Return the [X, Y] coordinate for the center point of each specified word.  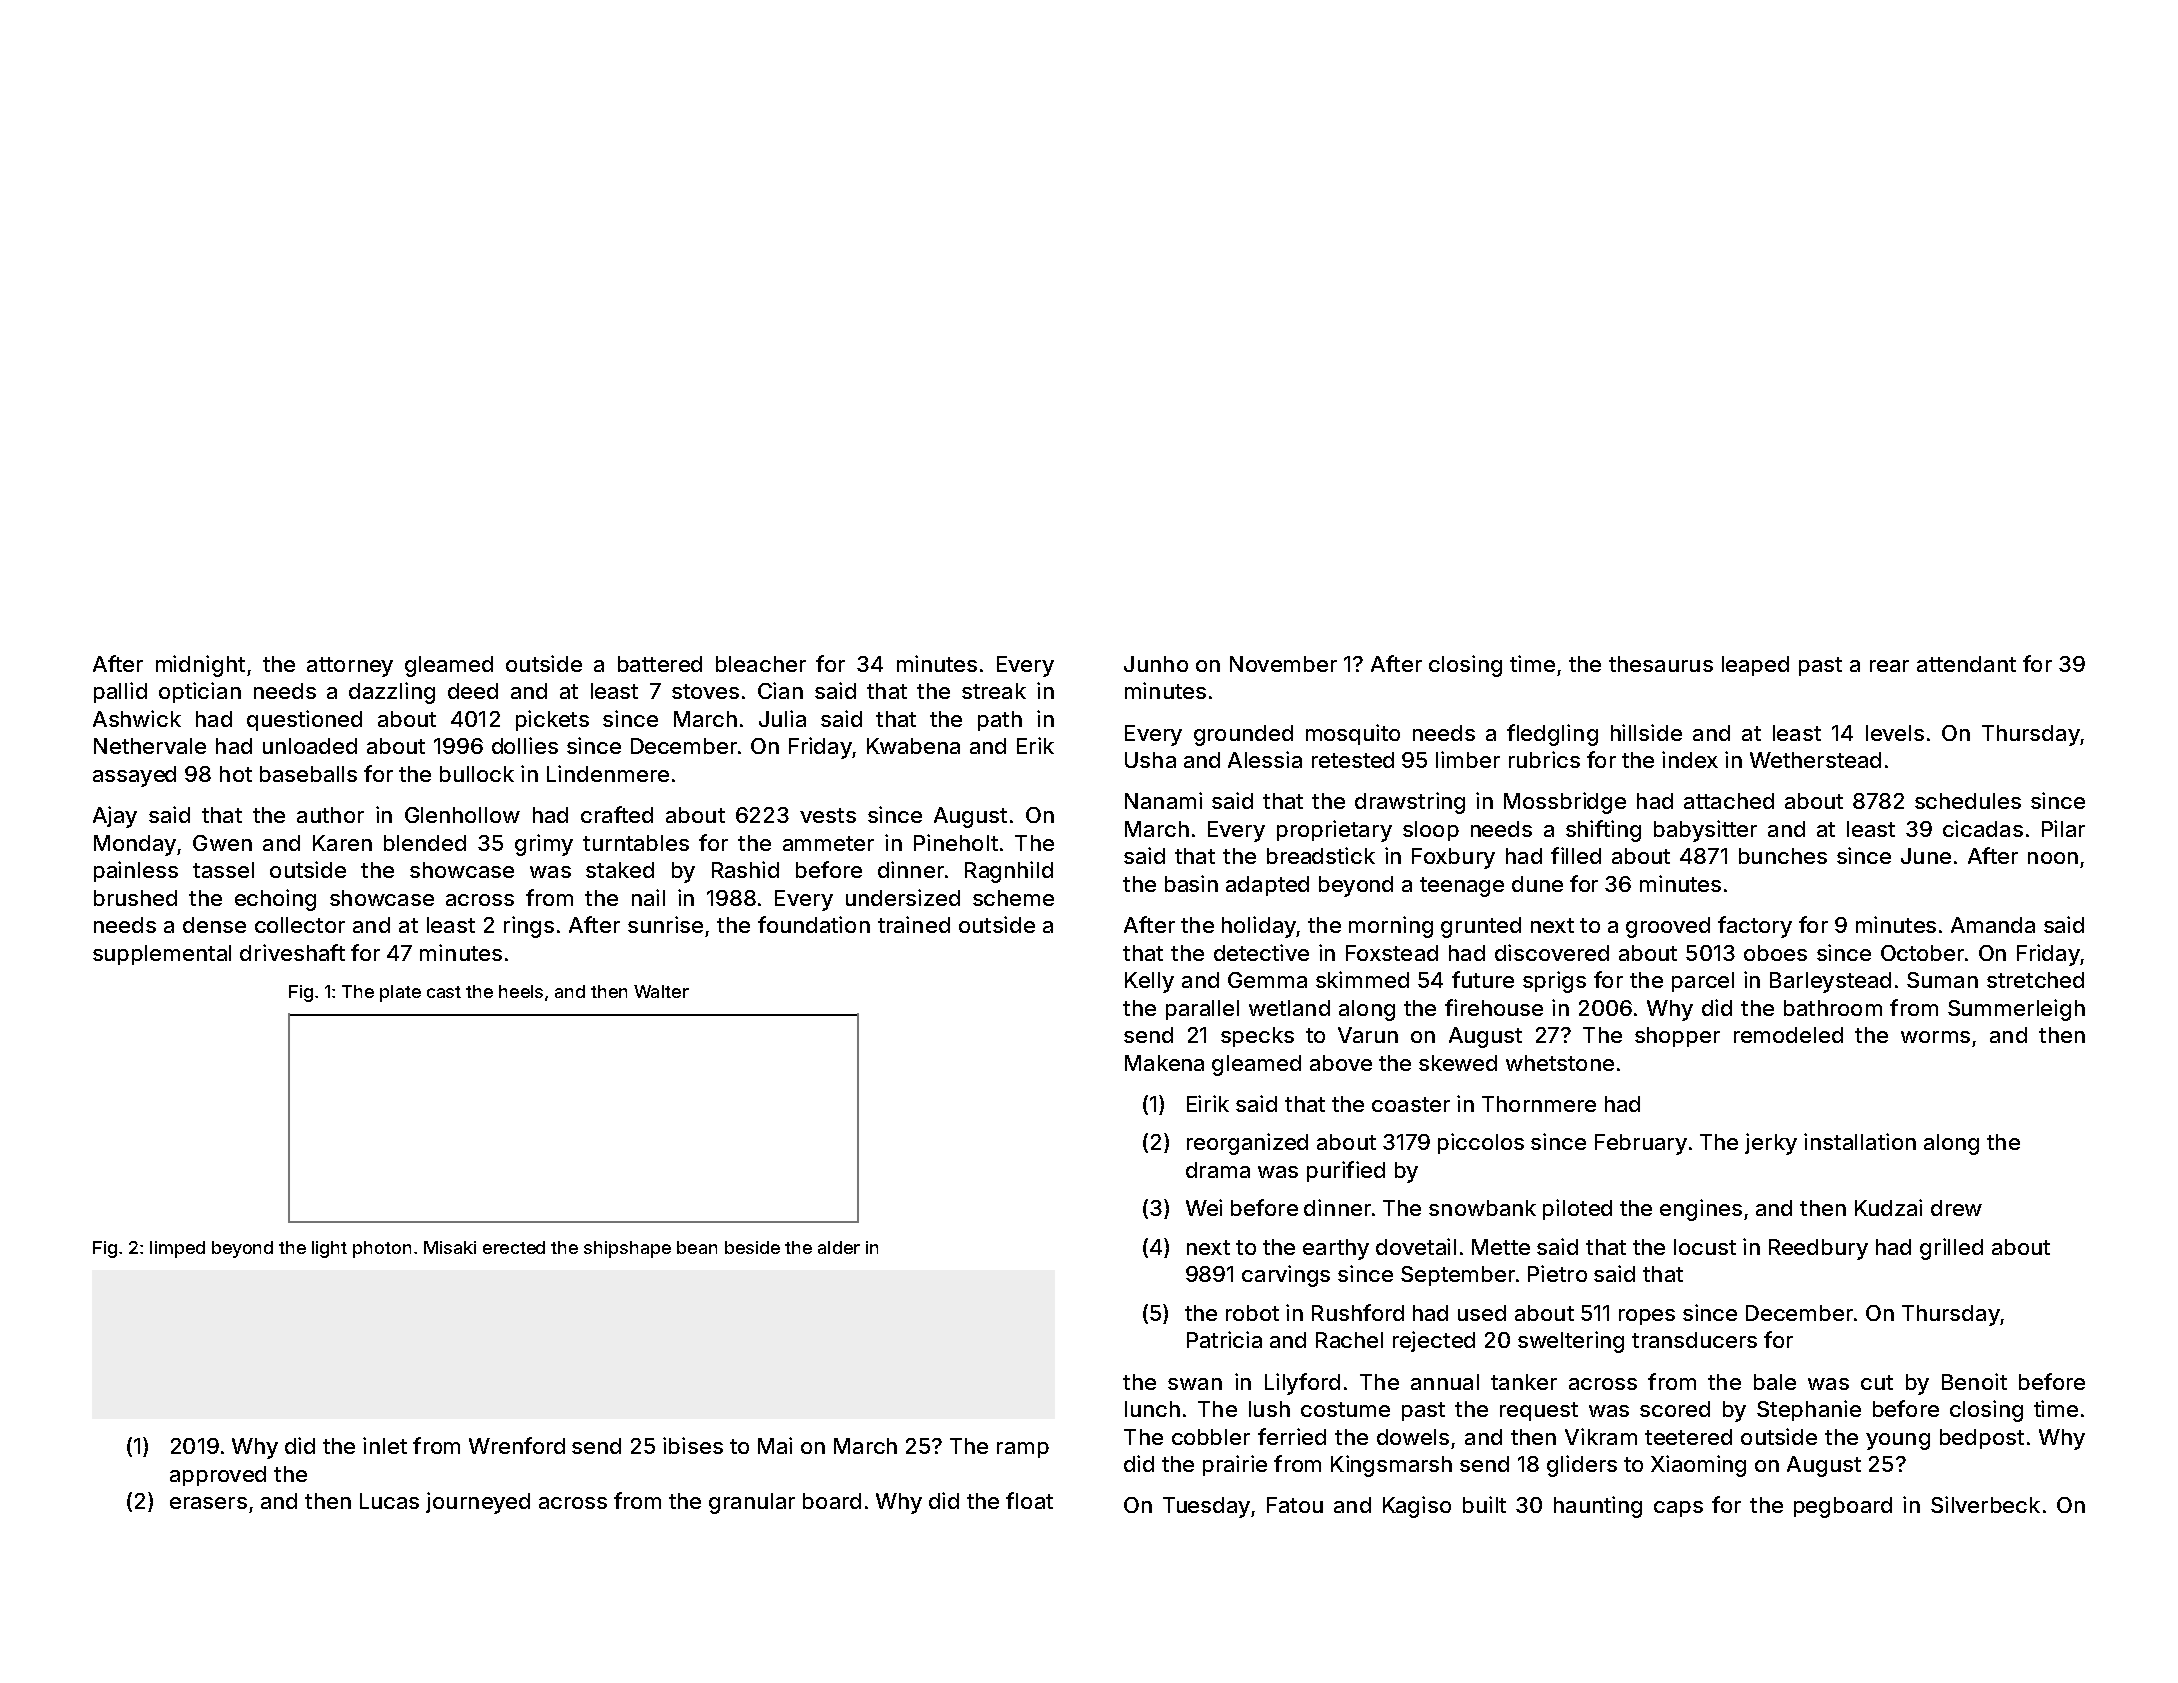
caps [1678, 1509]
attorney [350, 667]
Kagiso [1417, 1507]
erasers [208, 1503]
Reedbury [1818, 1249]
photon [382, 1249]
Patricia [1224, 1339]
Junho [1156, 664]
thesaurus [1661, 664]
